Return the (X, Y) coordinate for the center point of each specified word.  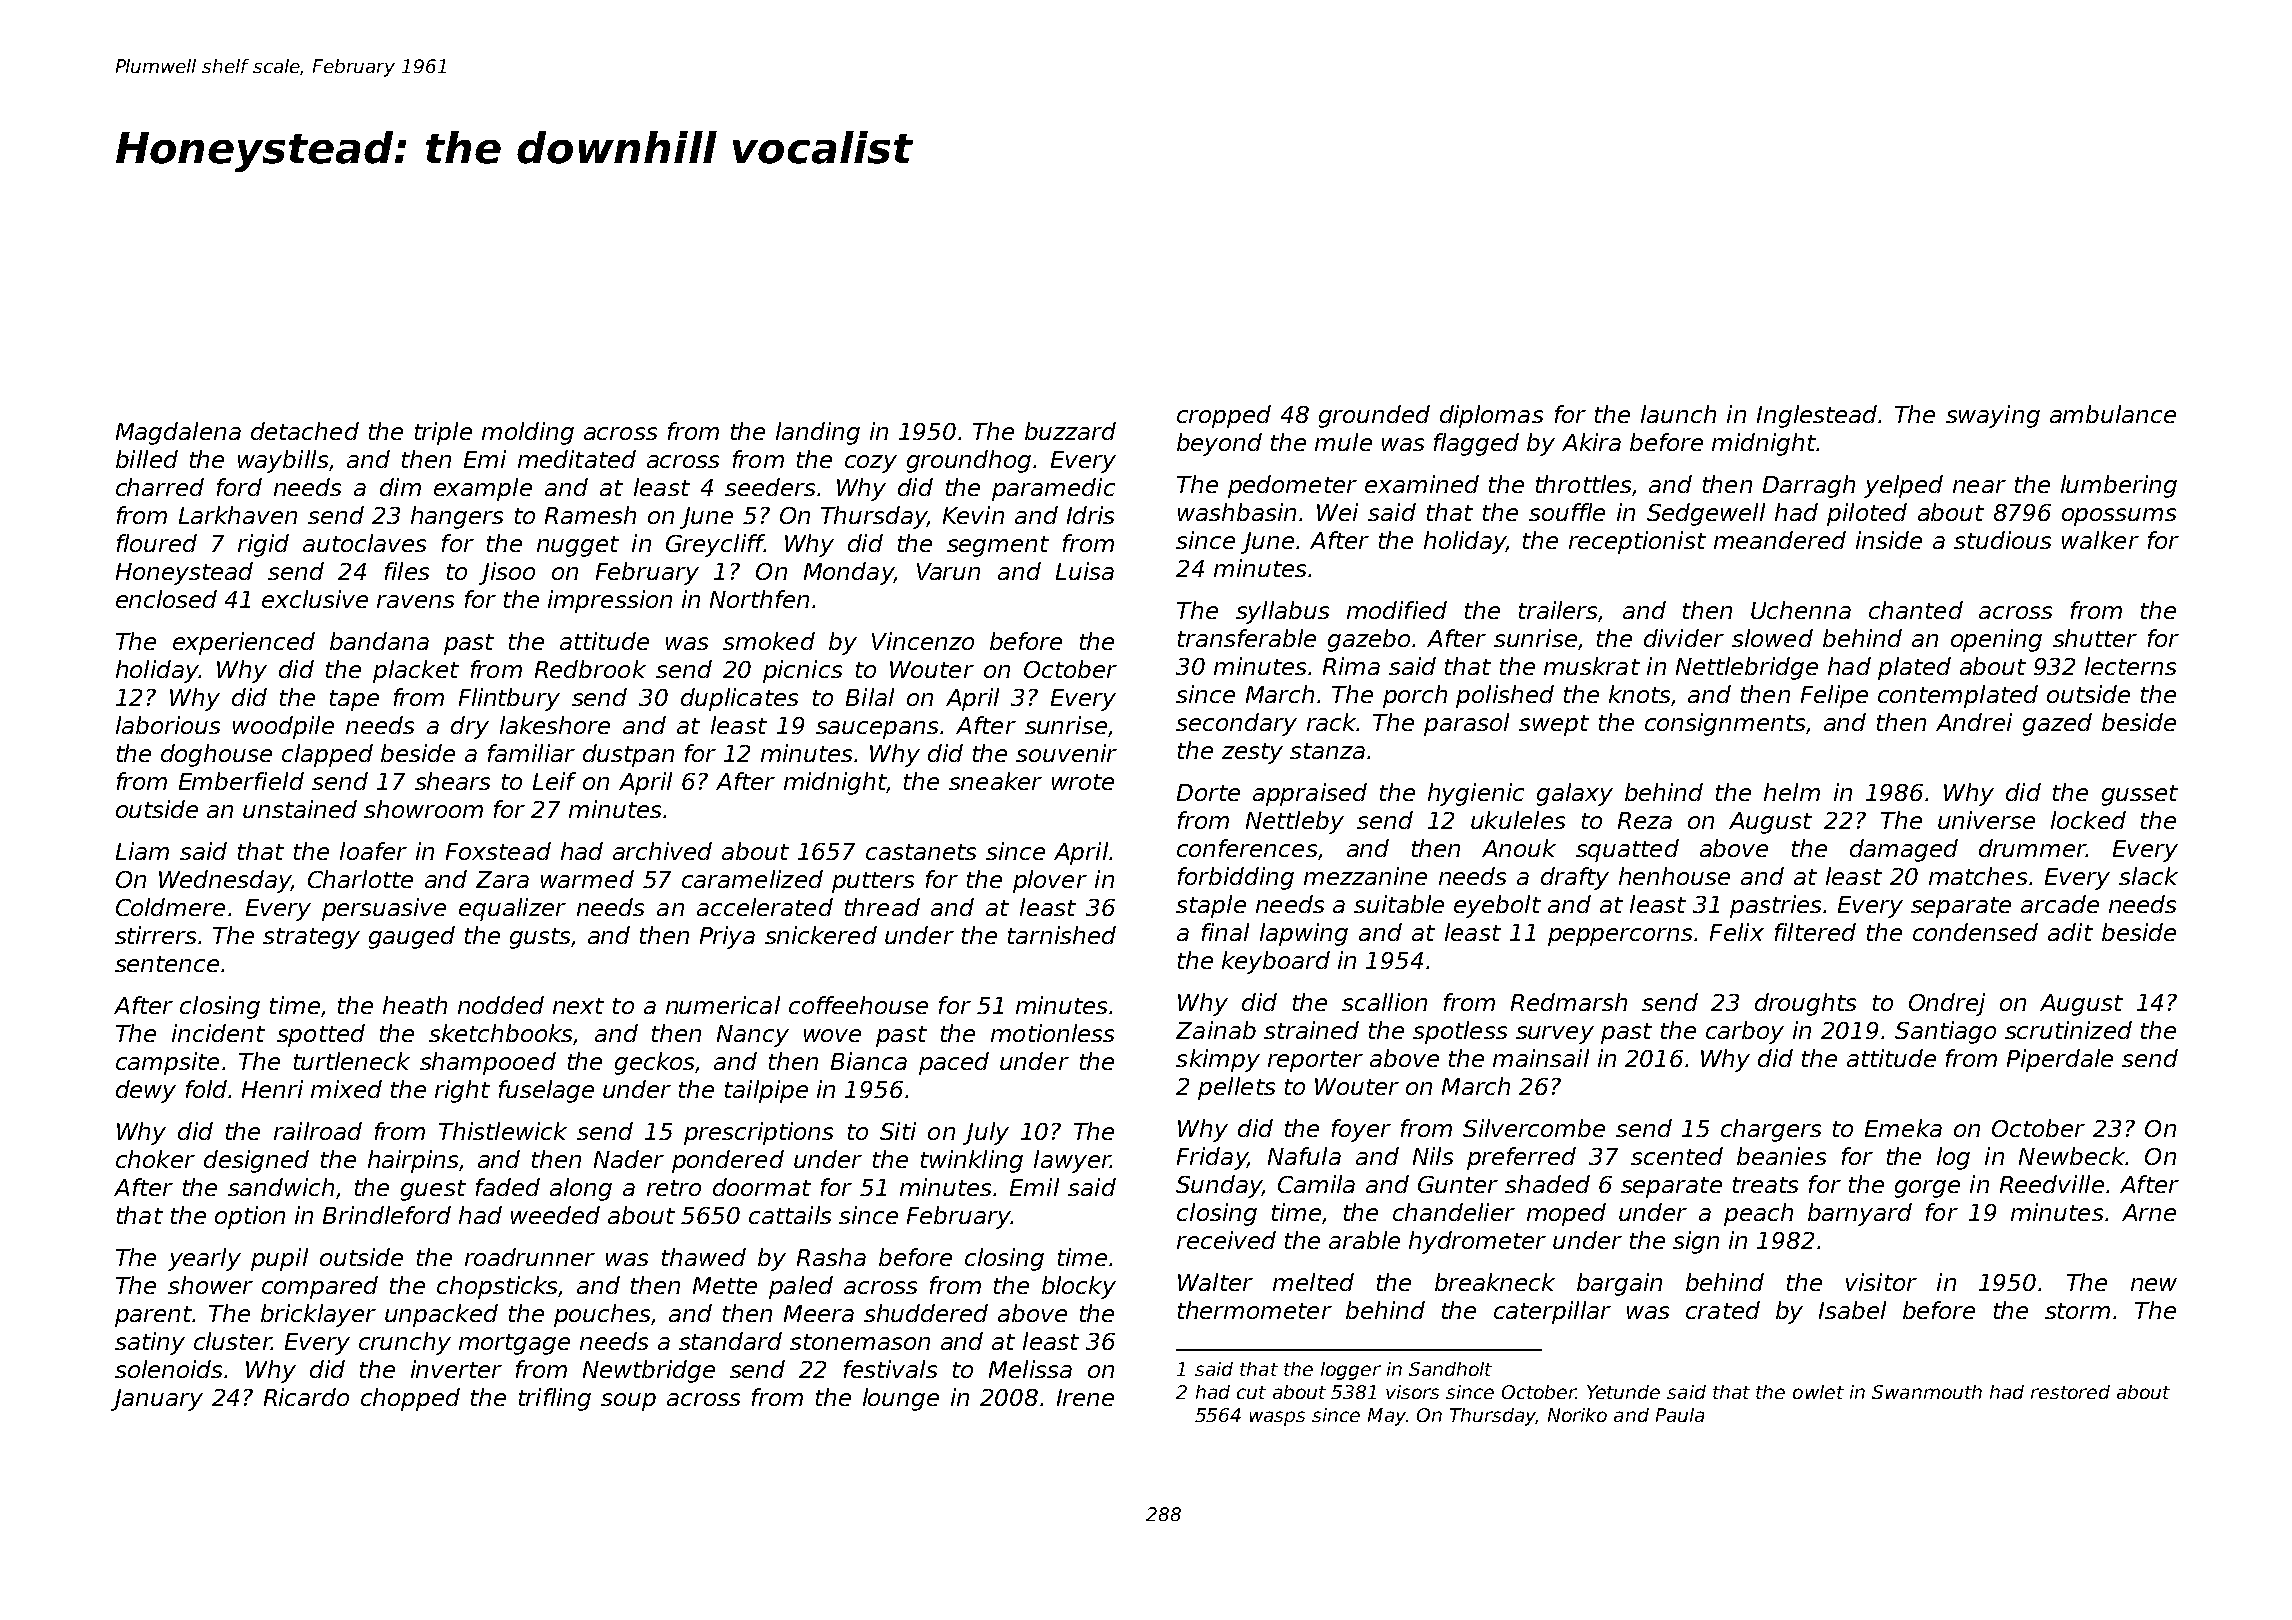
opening (1996, 640)
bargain (1619, 1284)
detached (305, 431)
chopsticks (497, 1287)
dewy (146, 1091)
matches (1978, 876)
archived (662, 851)
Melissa (1030, 1369)
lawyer (1072, 1161)
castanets (921, 852)
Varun (948, 571)
